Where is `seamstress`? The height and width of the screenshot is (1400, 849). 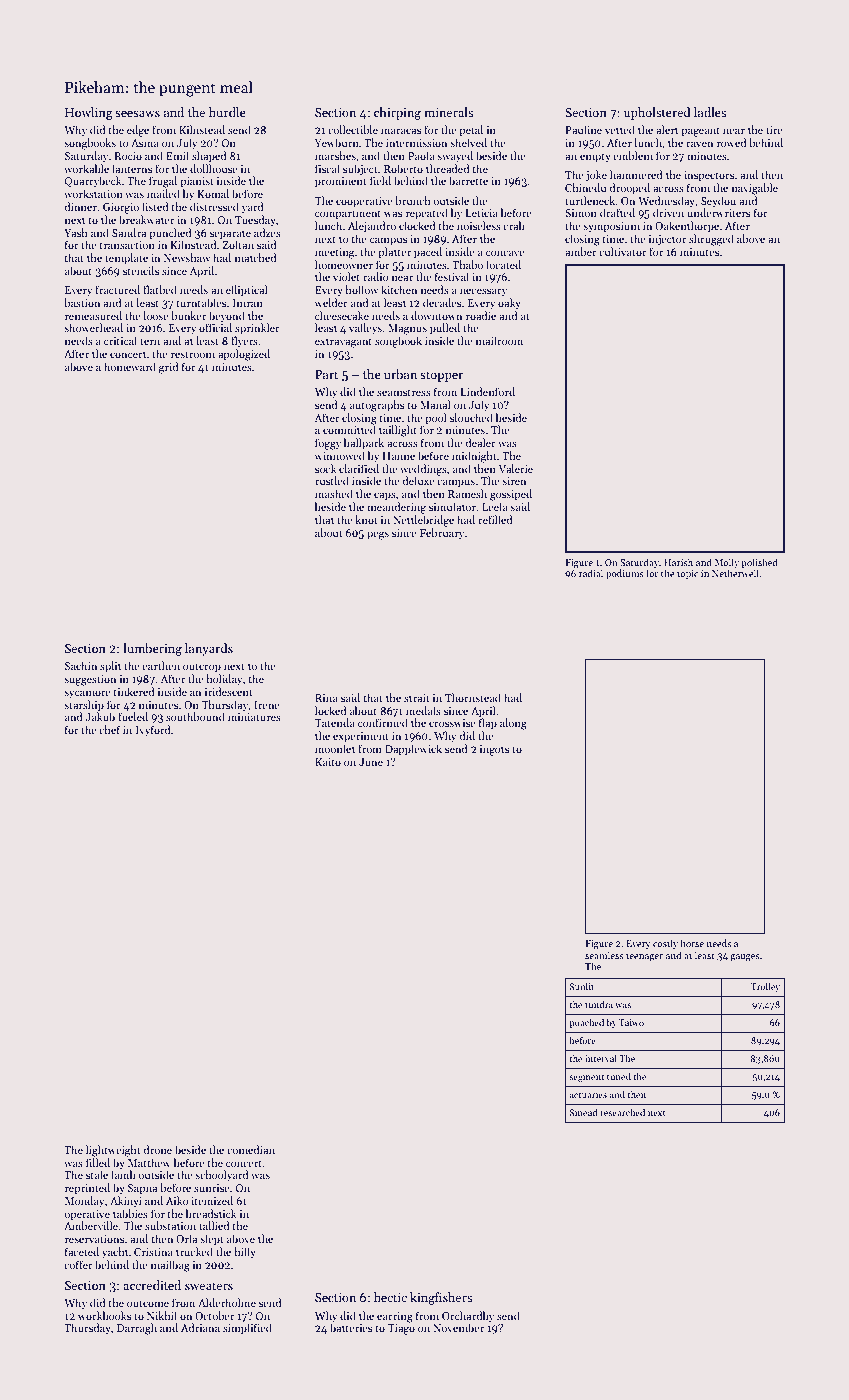
seamstress is located at coordinates (404, 392).
